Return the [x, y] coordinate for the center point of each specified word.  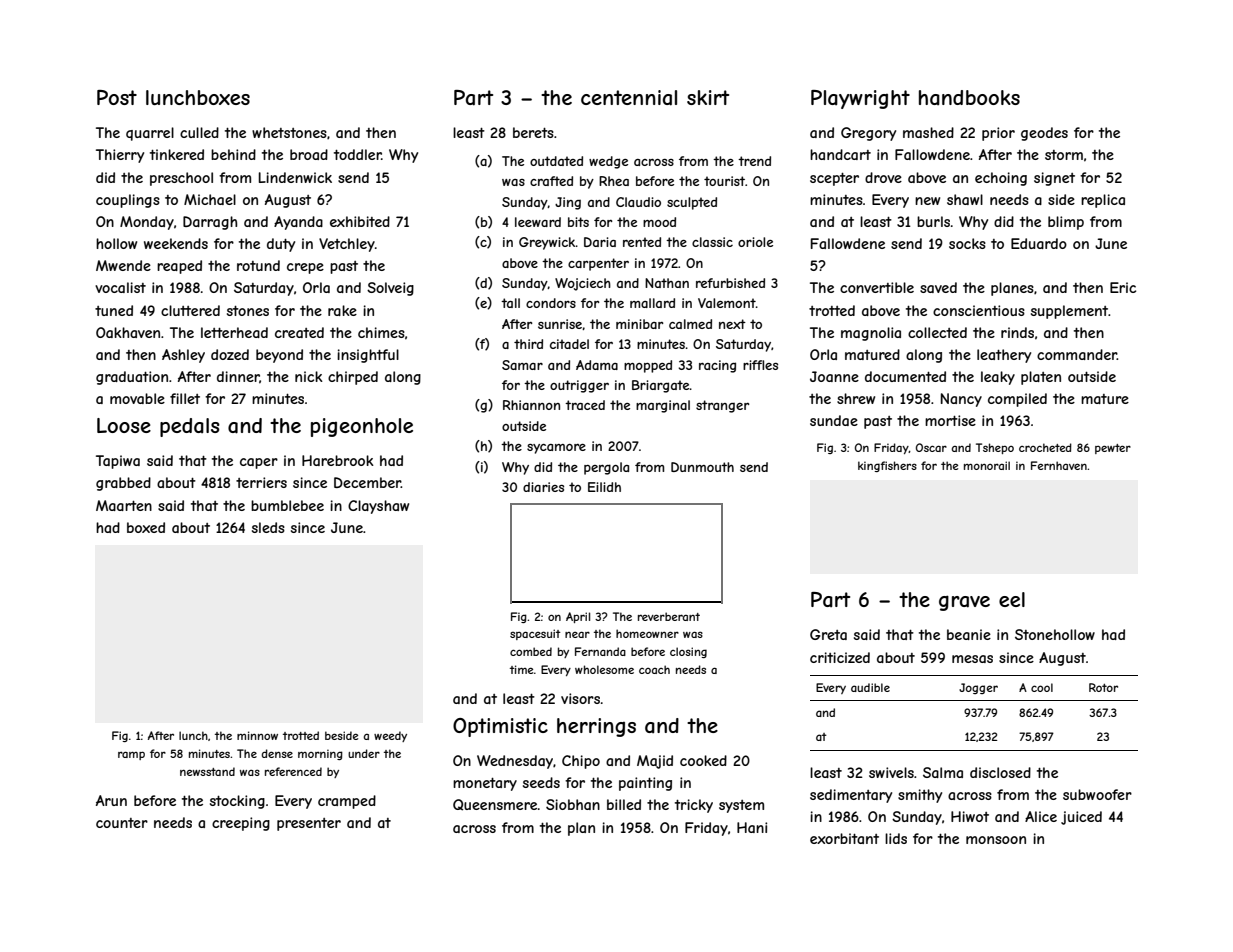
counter [122, 823]
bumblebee [287, 505]
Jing [568, 203]
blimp [1066, 223]
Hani [752, 827]
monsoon [996, 840]
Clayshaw [378, 507]
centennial [629, 98]
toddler [357, 154]
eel [1012, 599]
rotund [258, 265]
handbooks [969, 97]
